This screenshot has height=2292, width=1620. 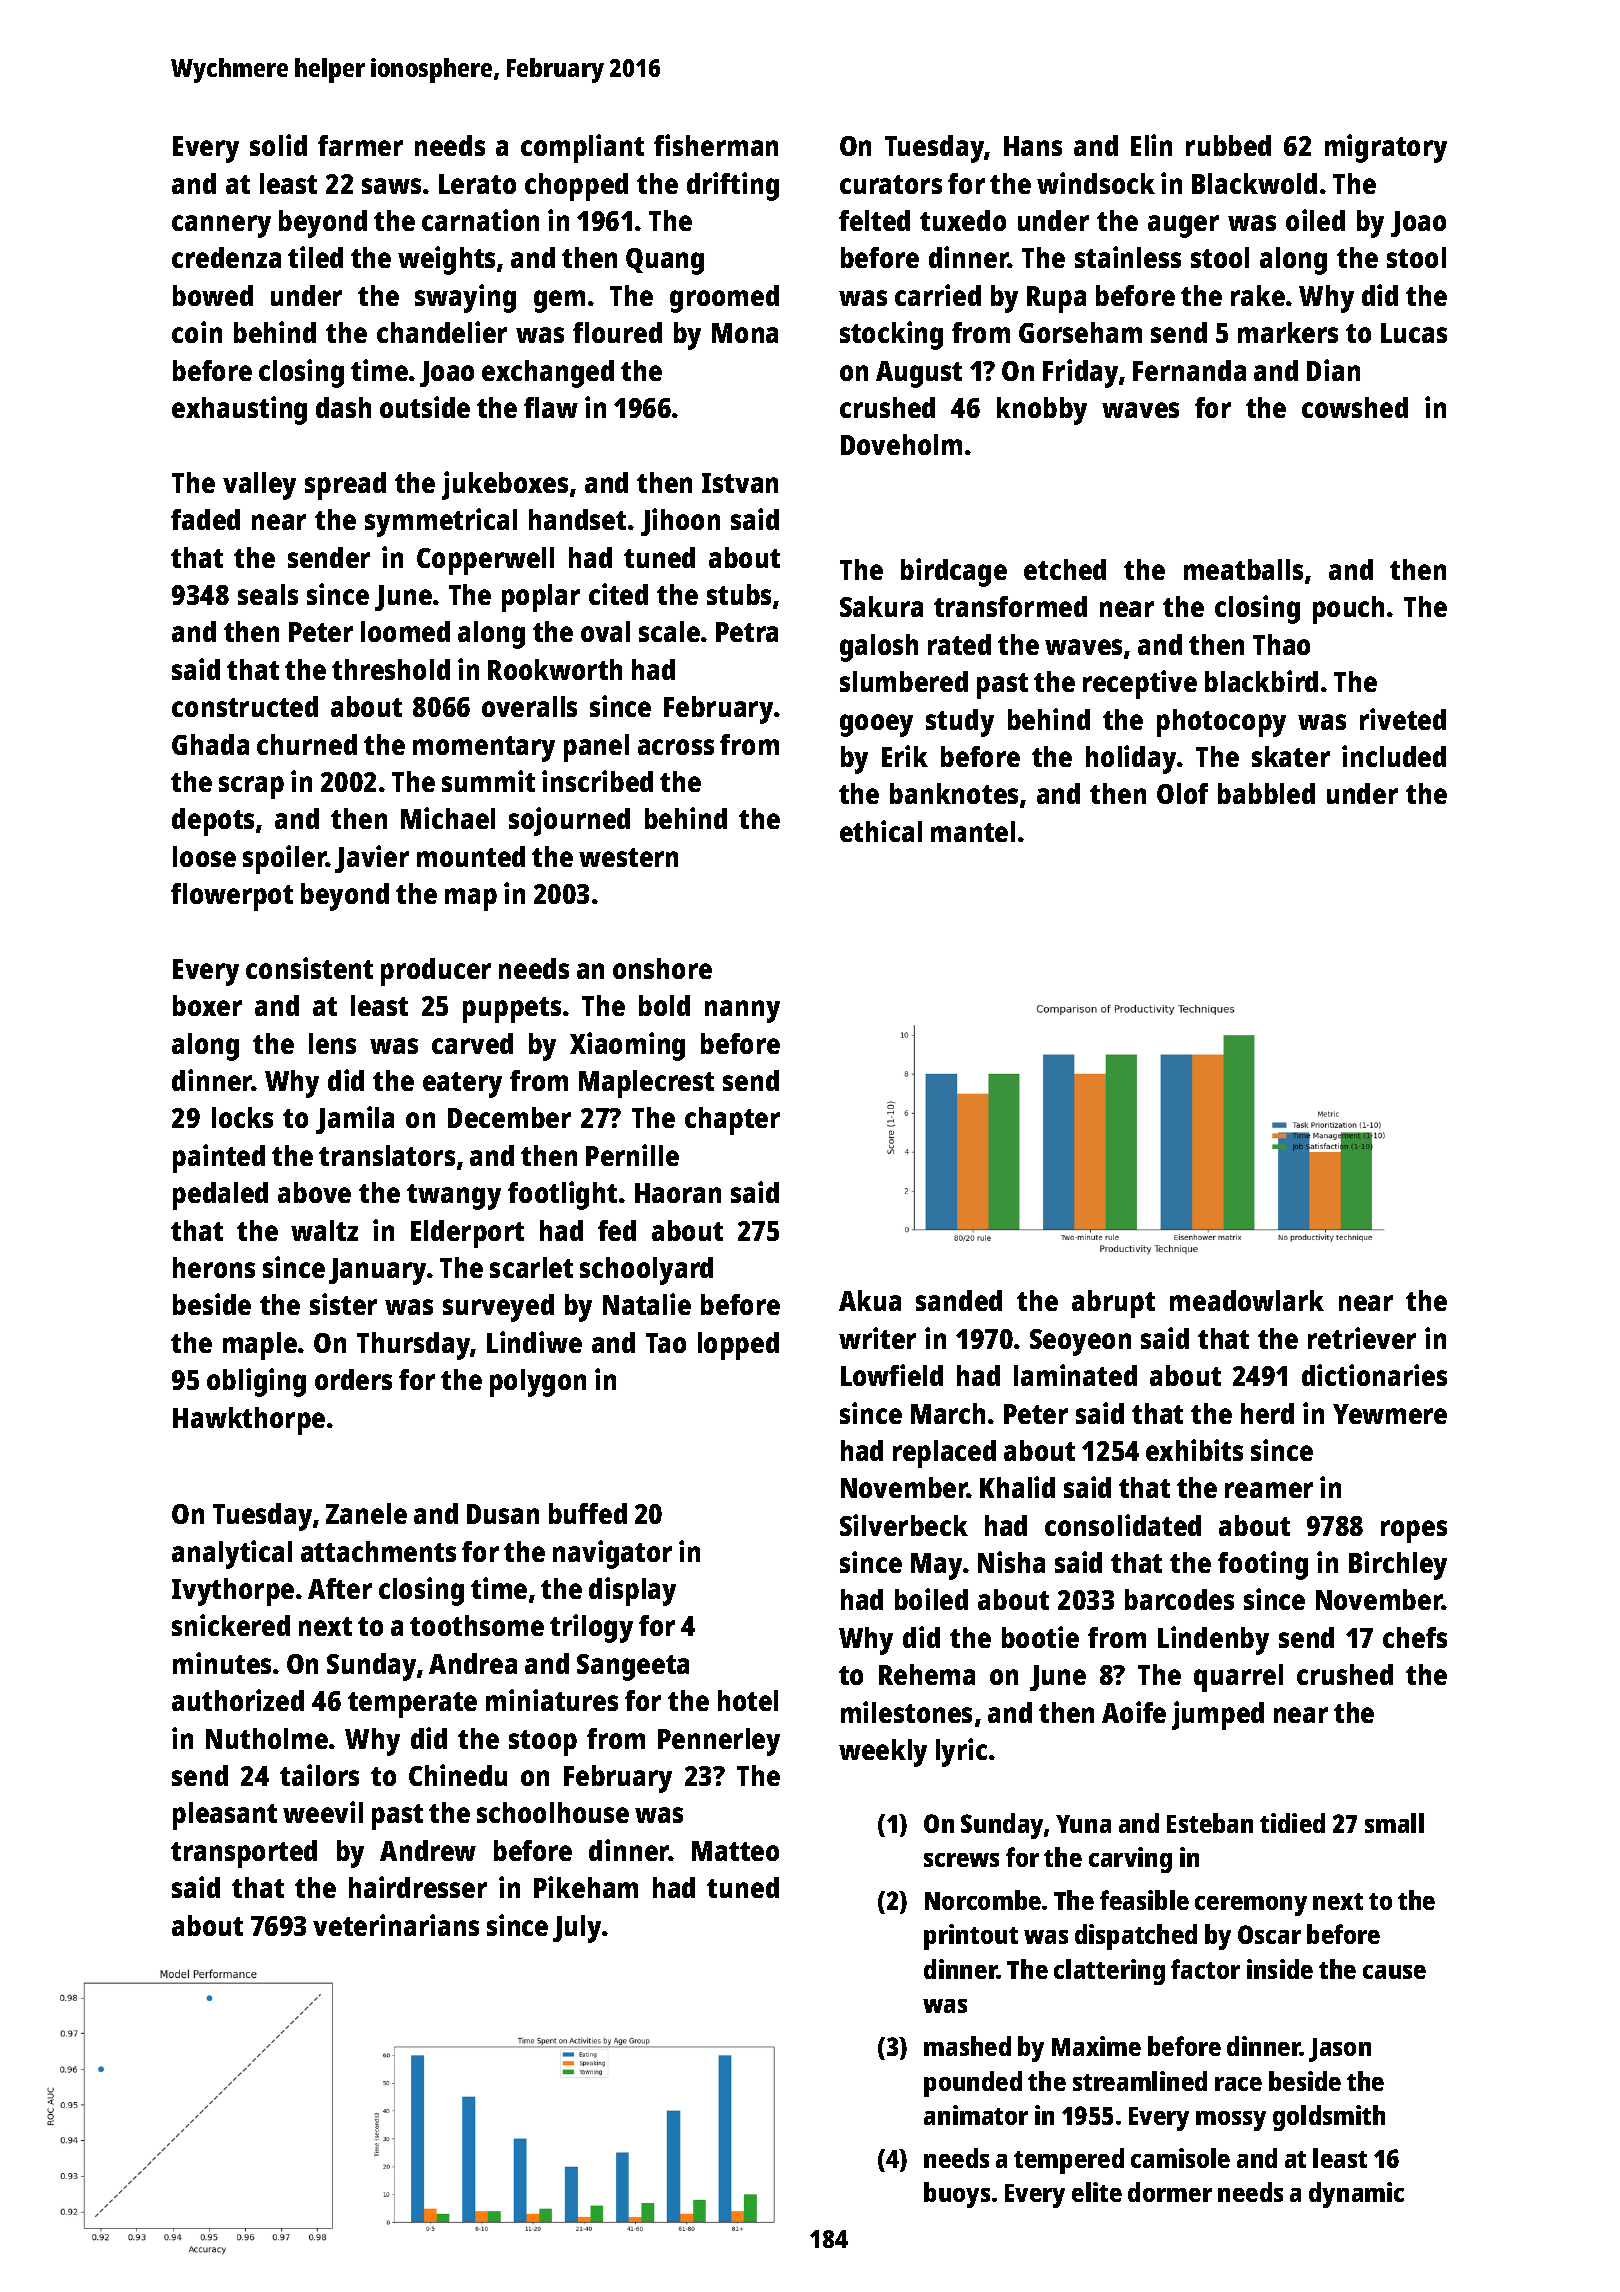 I want to click on mantel, so click(x=973, y=831).
